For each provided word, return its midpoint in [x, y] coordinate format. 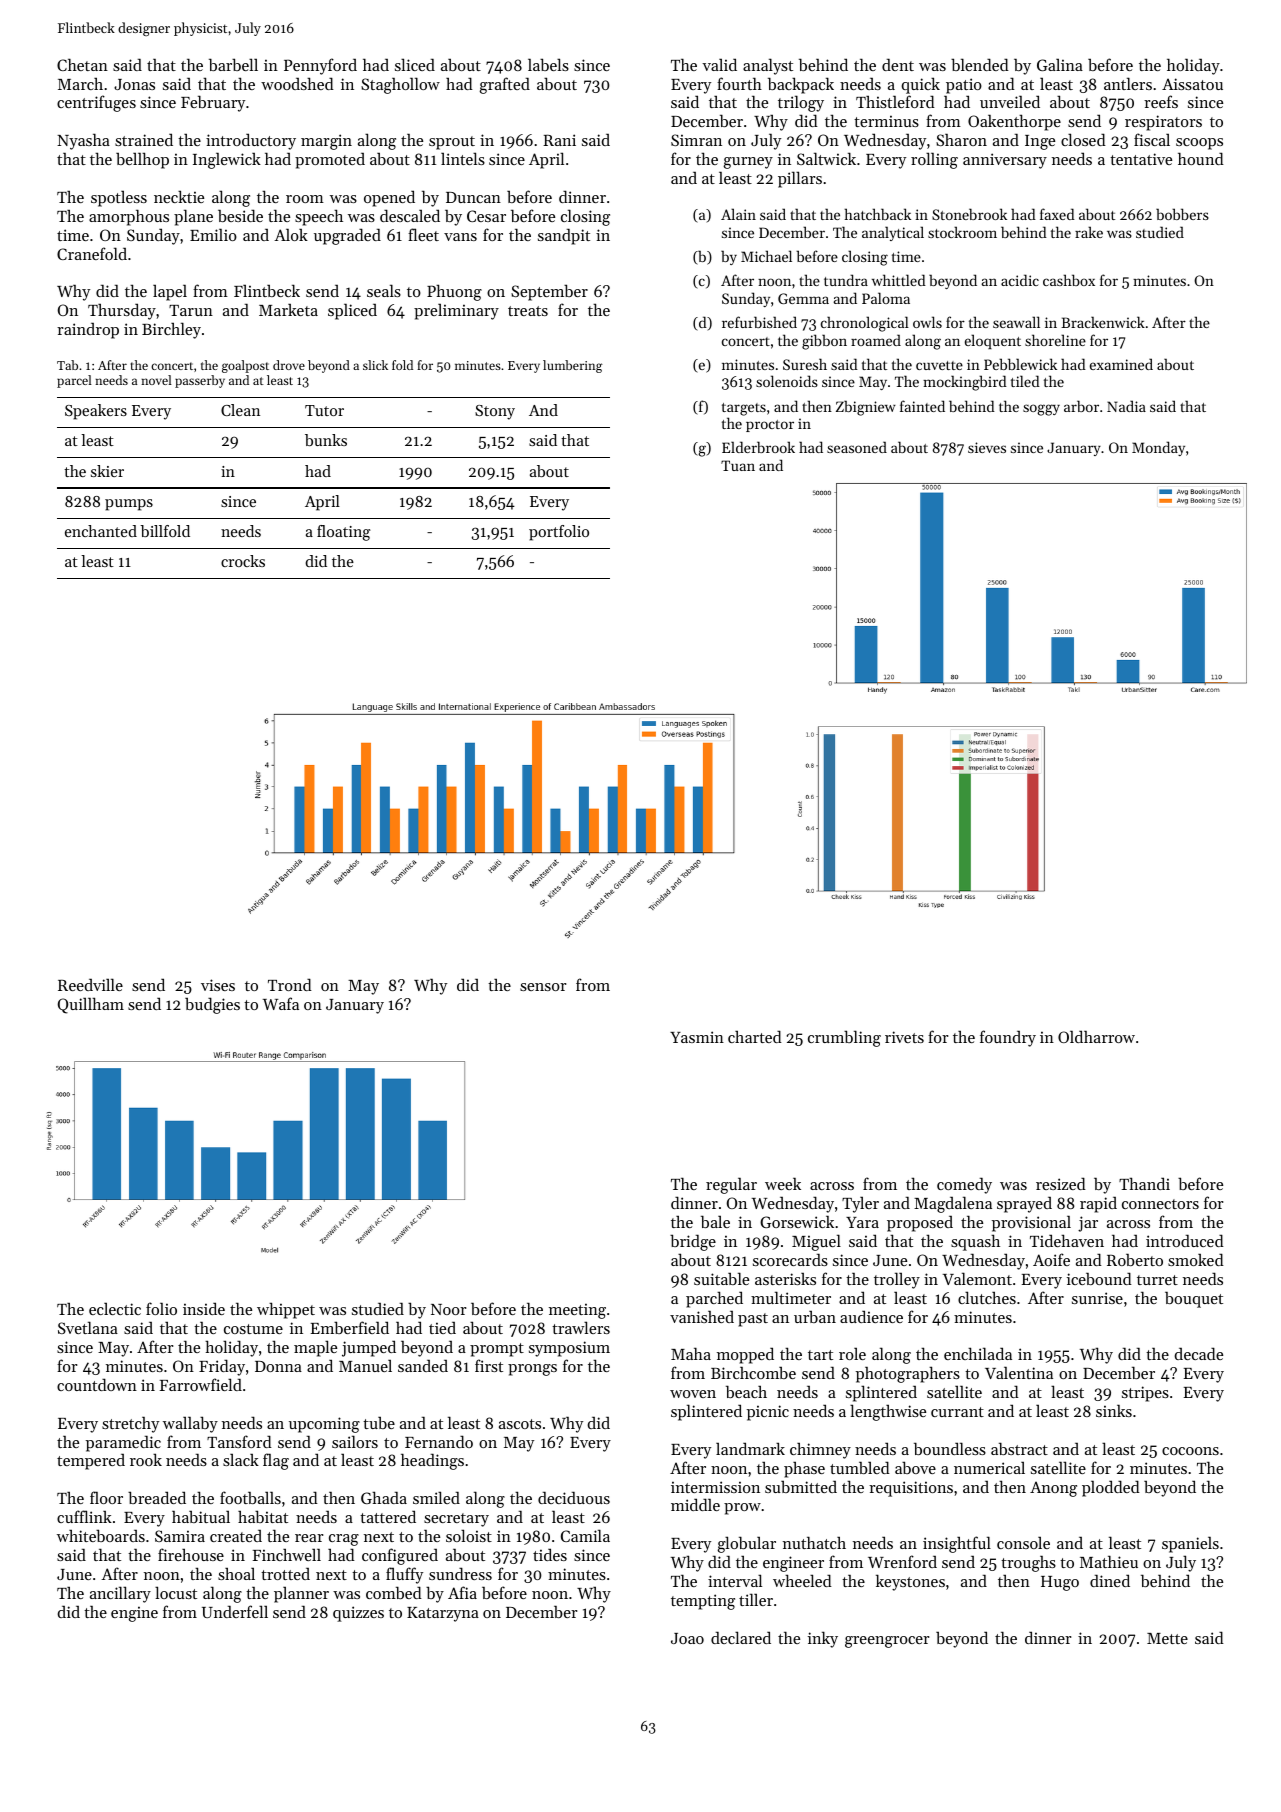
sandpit [564, 236]
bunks [326, 440]
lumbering [573, 366]
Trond [290, 984]
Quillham [91, 1005]
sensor [543, 987]
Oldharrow [1096, 1036]
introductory [251, 141]
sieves [987, 447]
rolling [934, 160]
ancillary [120, 1594]
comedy [964, 1185]
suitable [721, 1278]
